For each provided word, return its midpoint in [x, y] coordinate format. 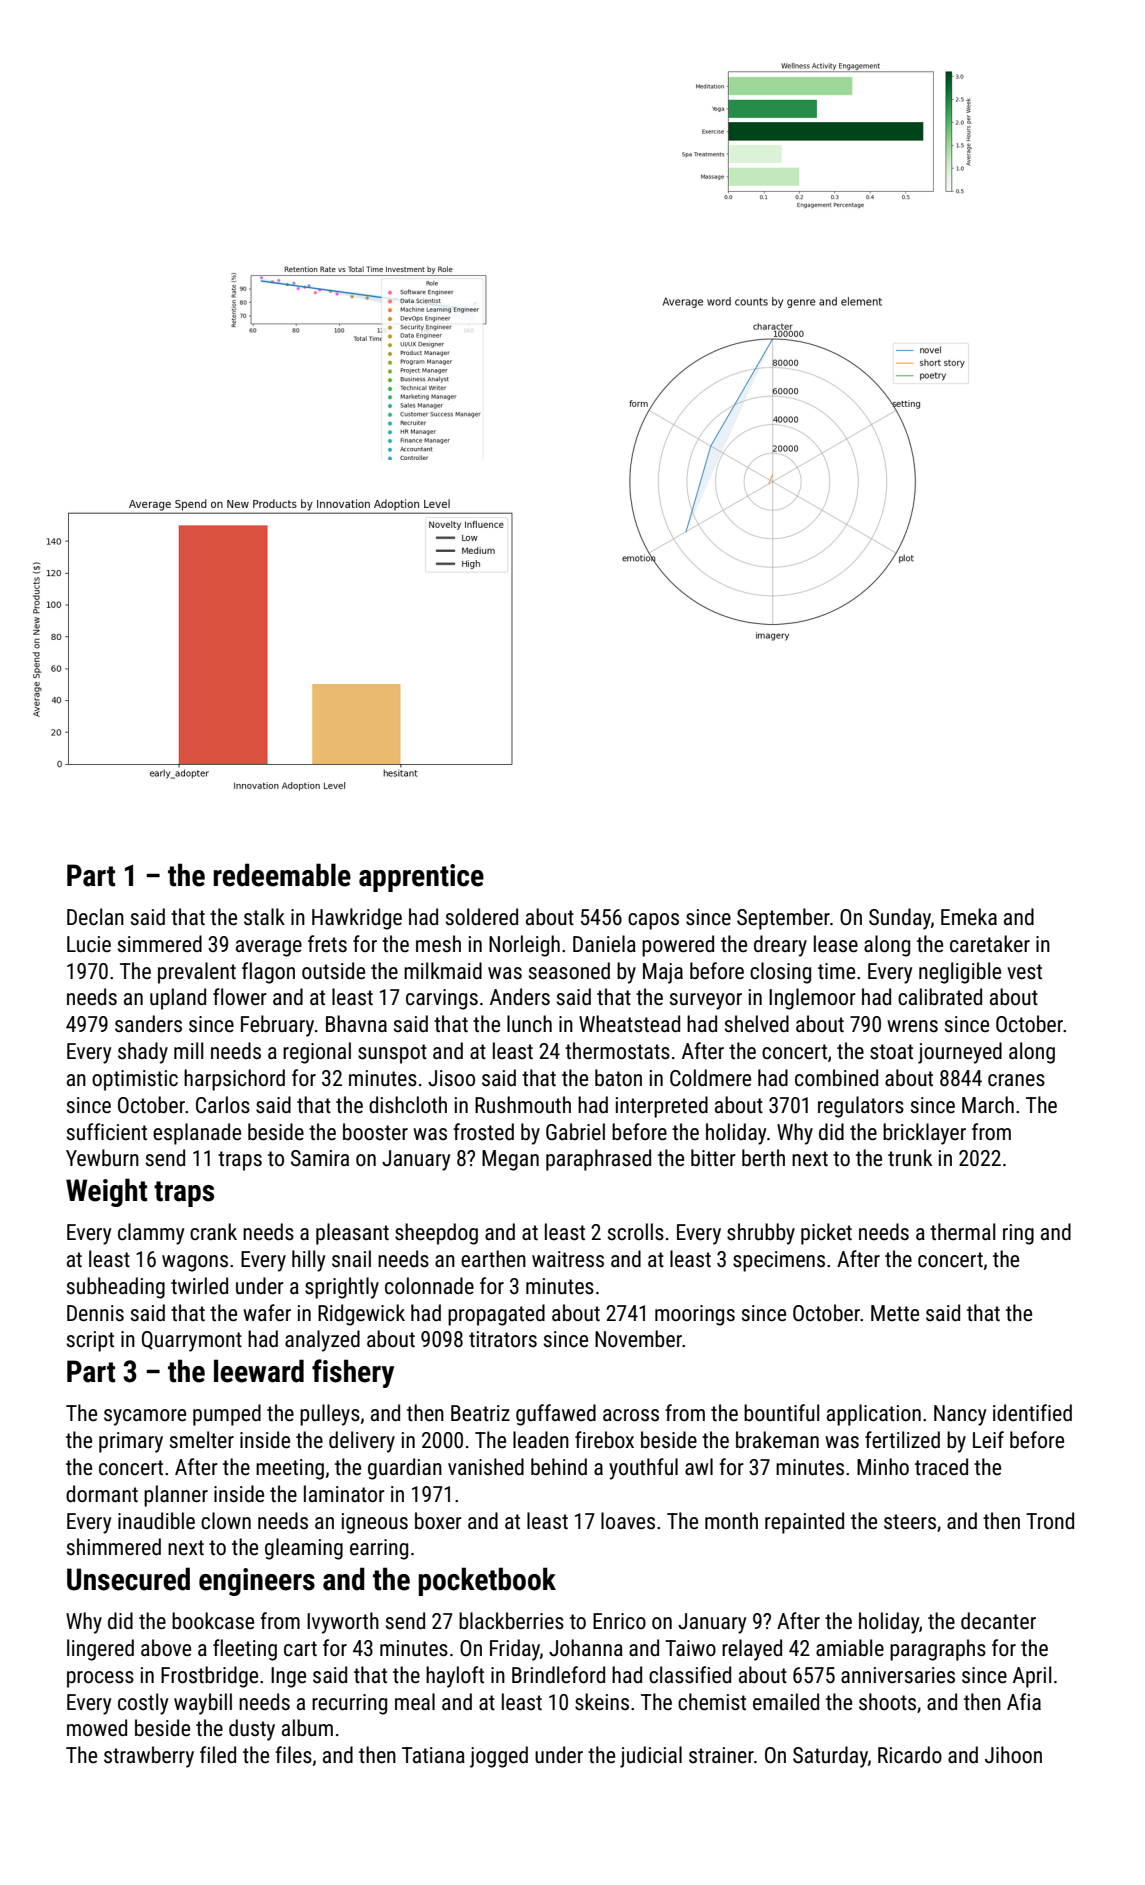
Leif [988, 1440]
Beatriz [480, 1413]
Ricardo [910, 1754]
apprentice [421, 878]
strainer [721, 1755]
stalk [264, 916]
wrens [912, 1026]
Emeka [969, 917]
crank [213, 1231]
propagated [496, 1315]
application [874, 1415]
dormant [102, 1493]
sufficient [107, 1132]
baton [618, 1077]
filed [218, 1754]
